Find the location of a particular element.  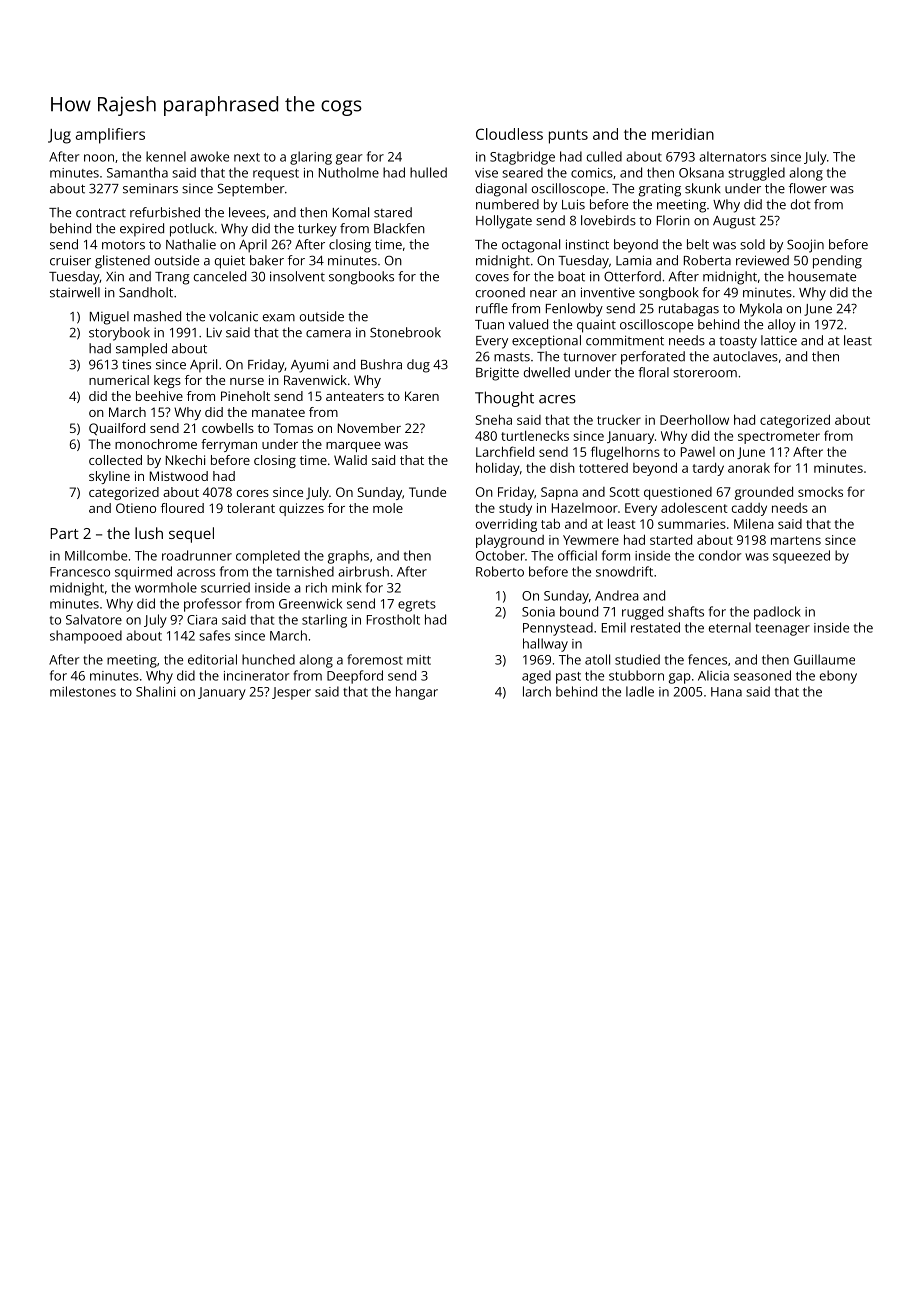

ladle is located at coordinates (640, 691).
